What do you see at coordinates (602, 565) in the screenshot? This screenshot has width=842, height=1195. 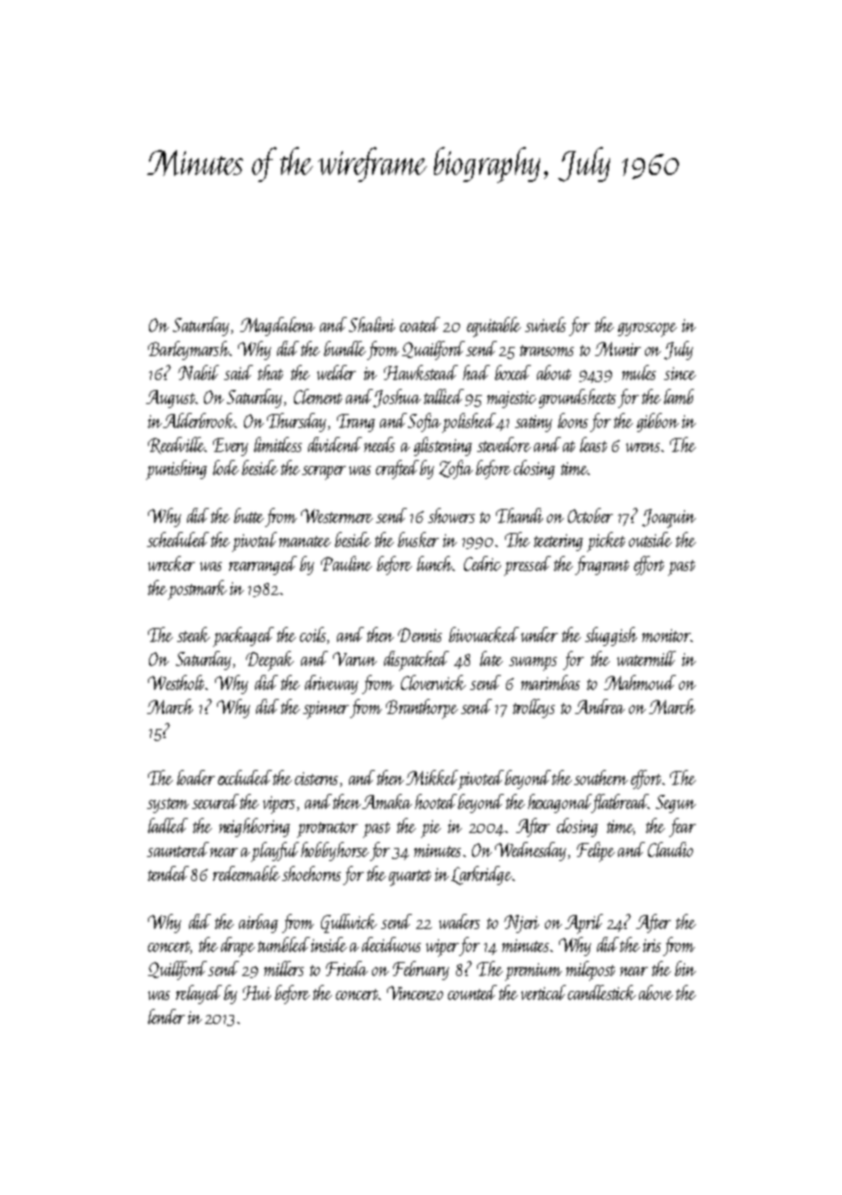 I see `fragrant` at bounding box center [602, 565].
